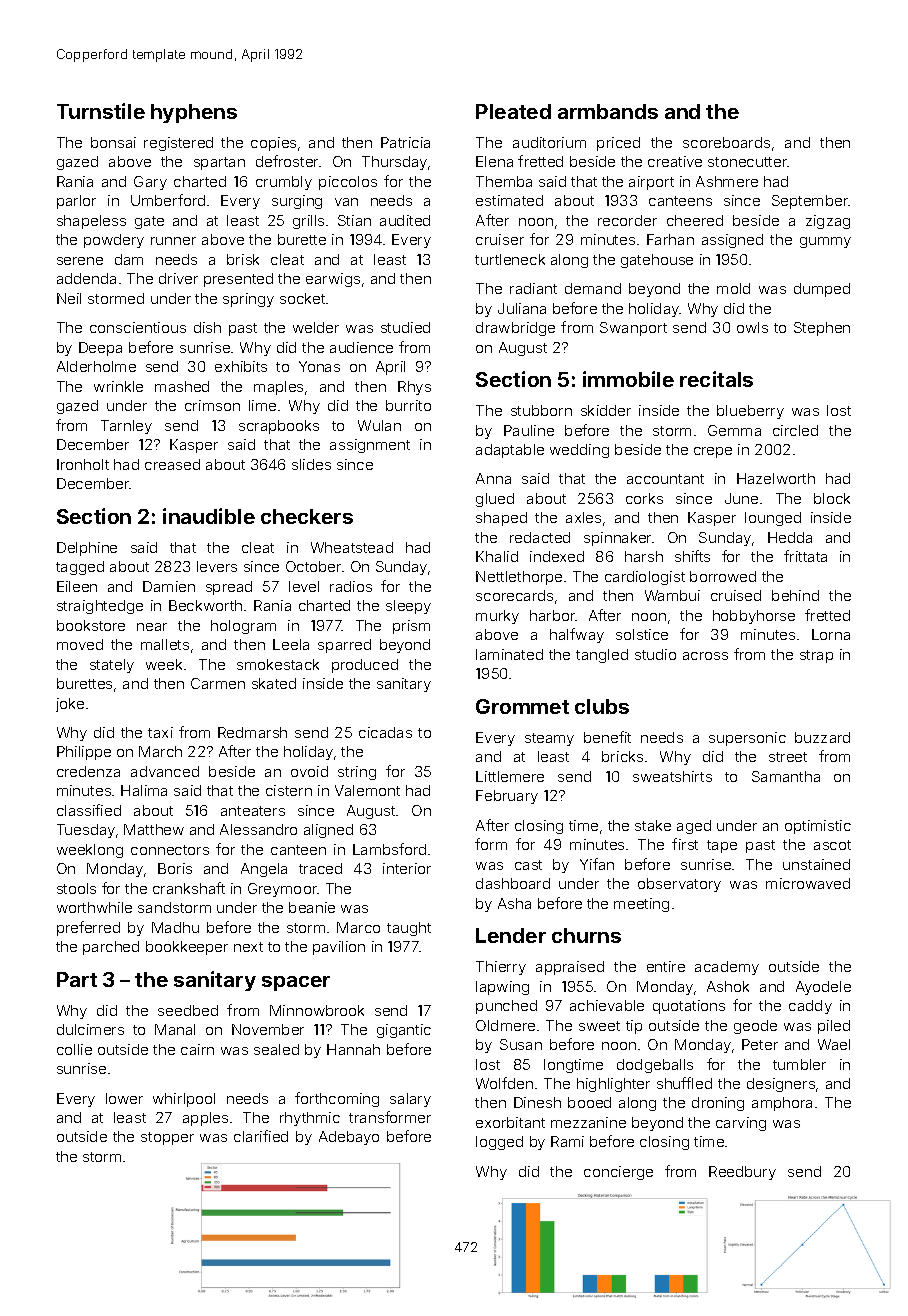  I want to click on recitals, so click(716, 379).
